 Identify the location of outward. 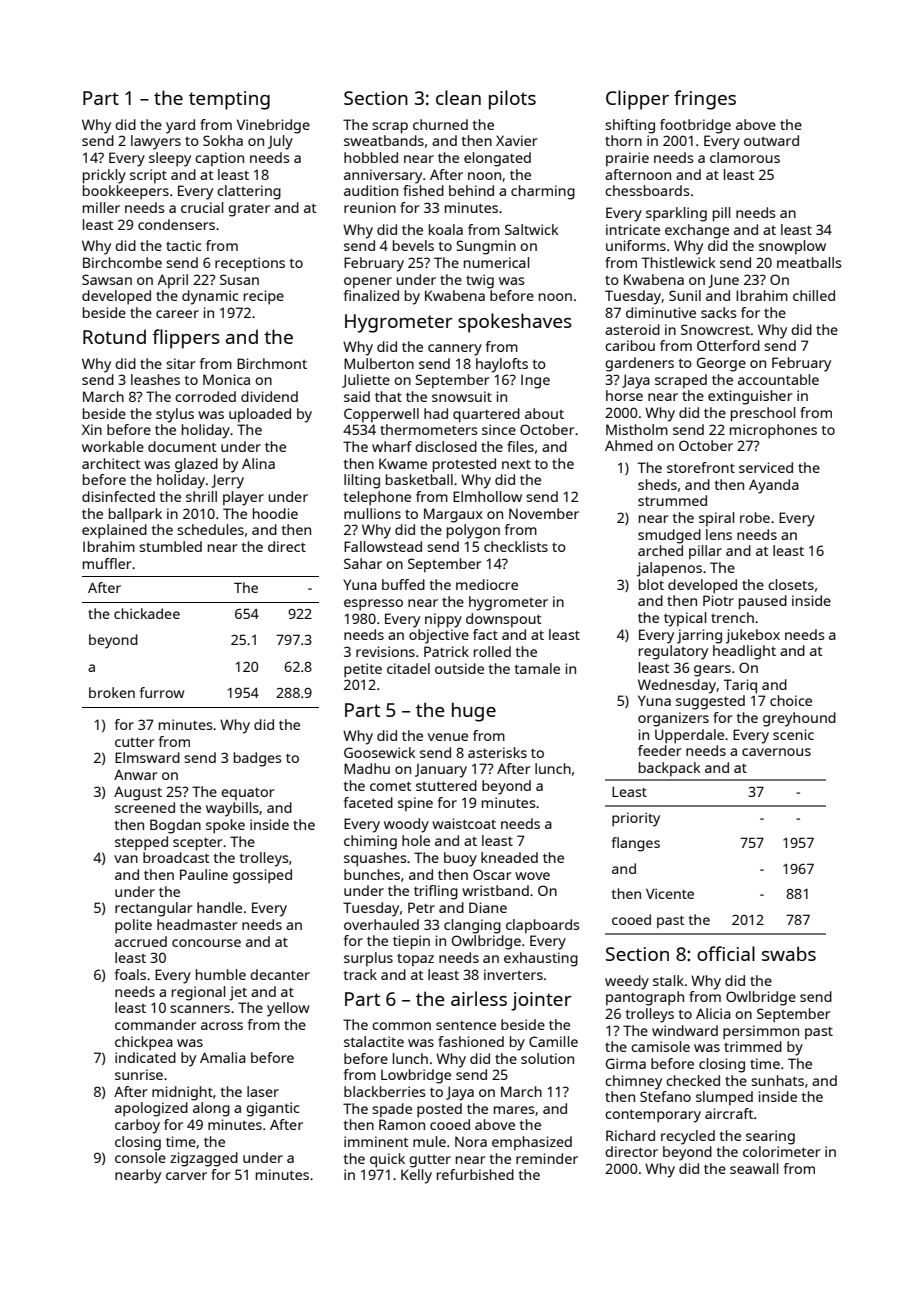
(771, 140).
